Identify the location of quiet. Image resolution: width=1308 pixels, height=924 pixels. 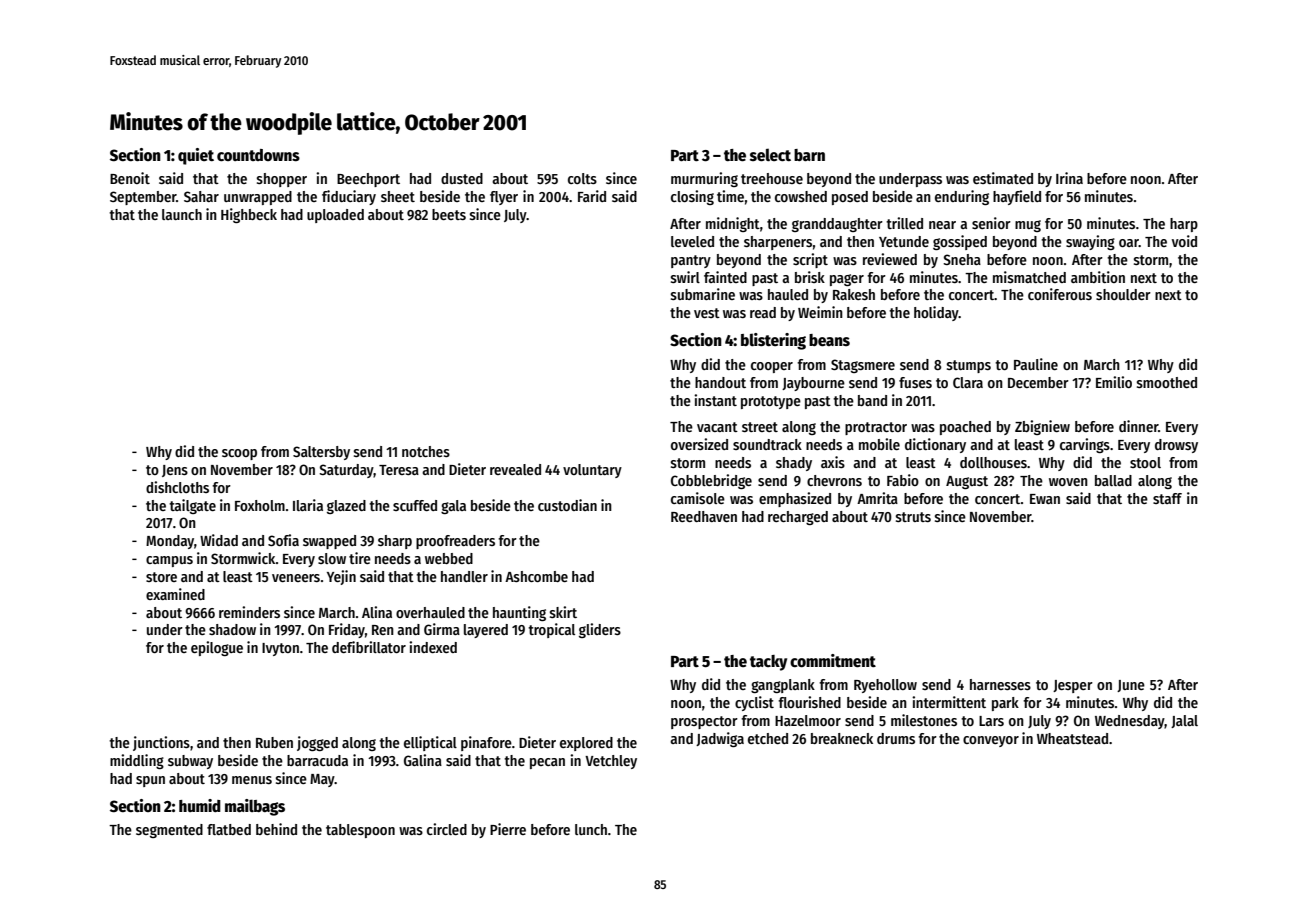
(196, 156).
